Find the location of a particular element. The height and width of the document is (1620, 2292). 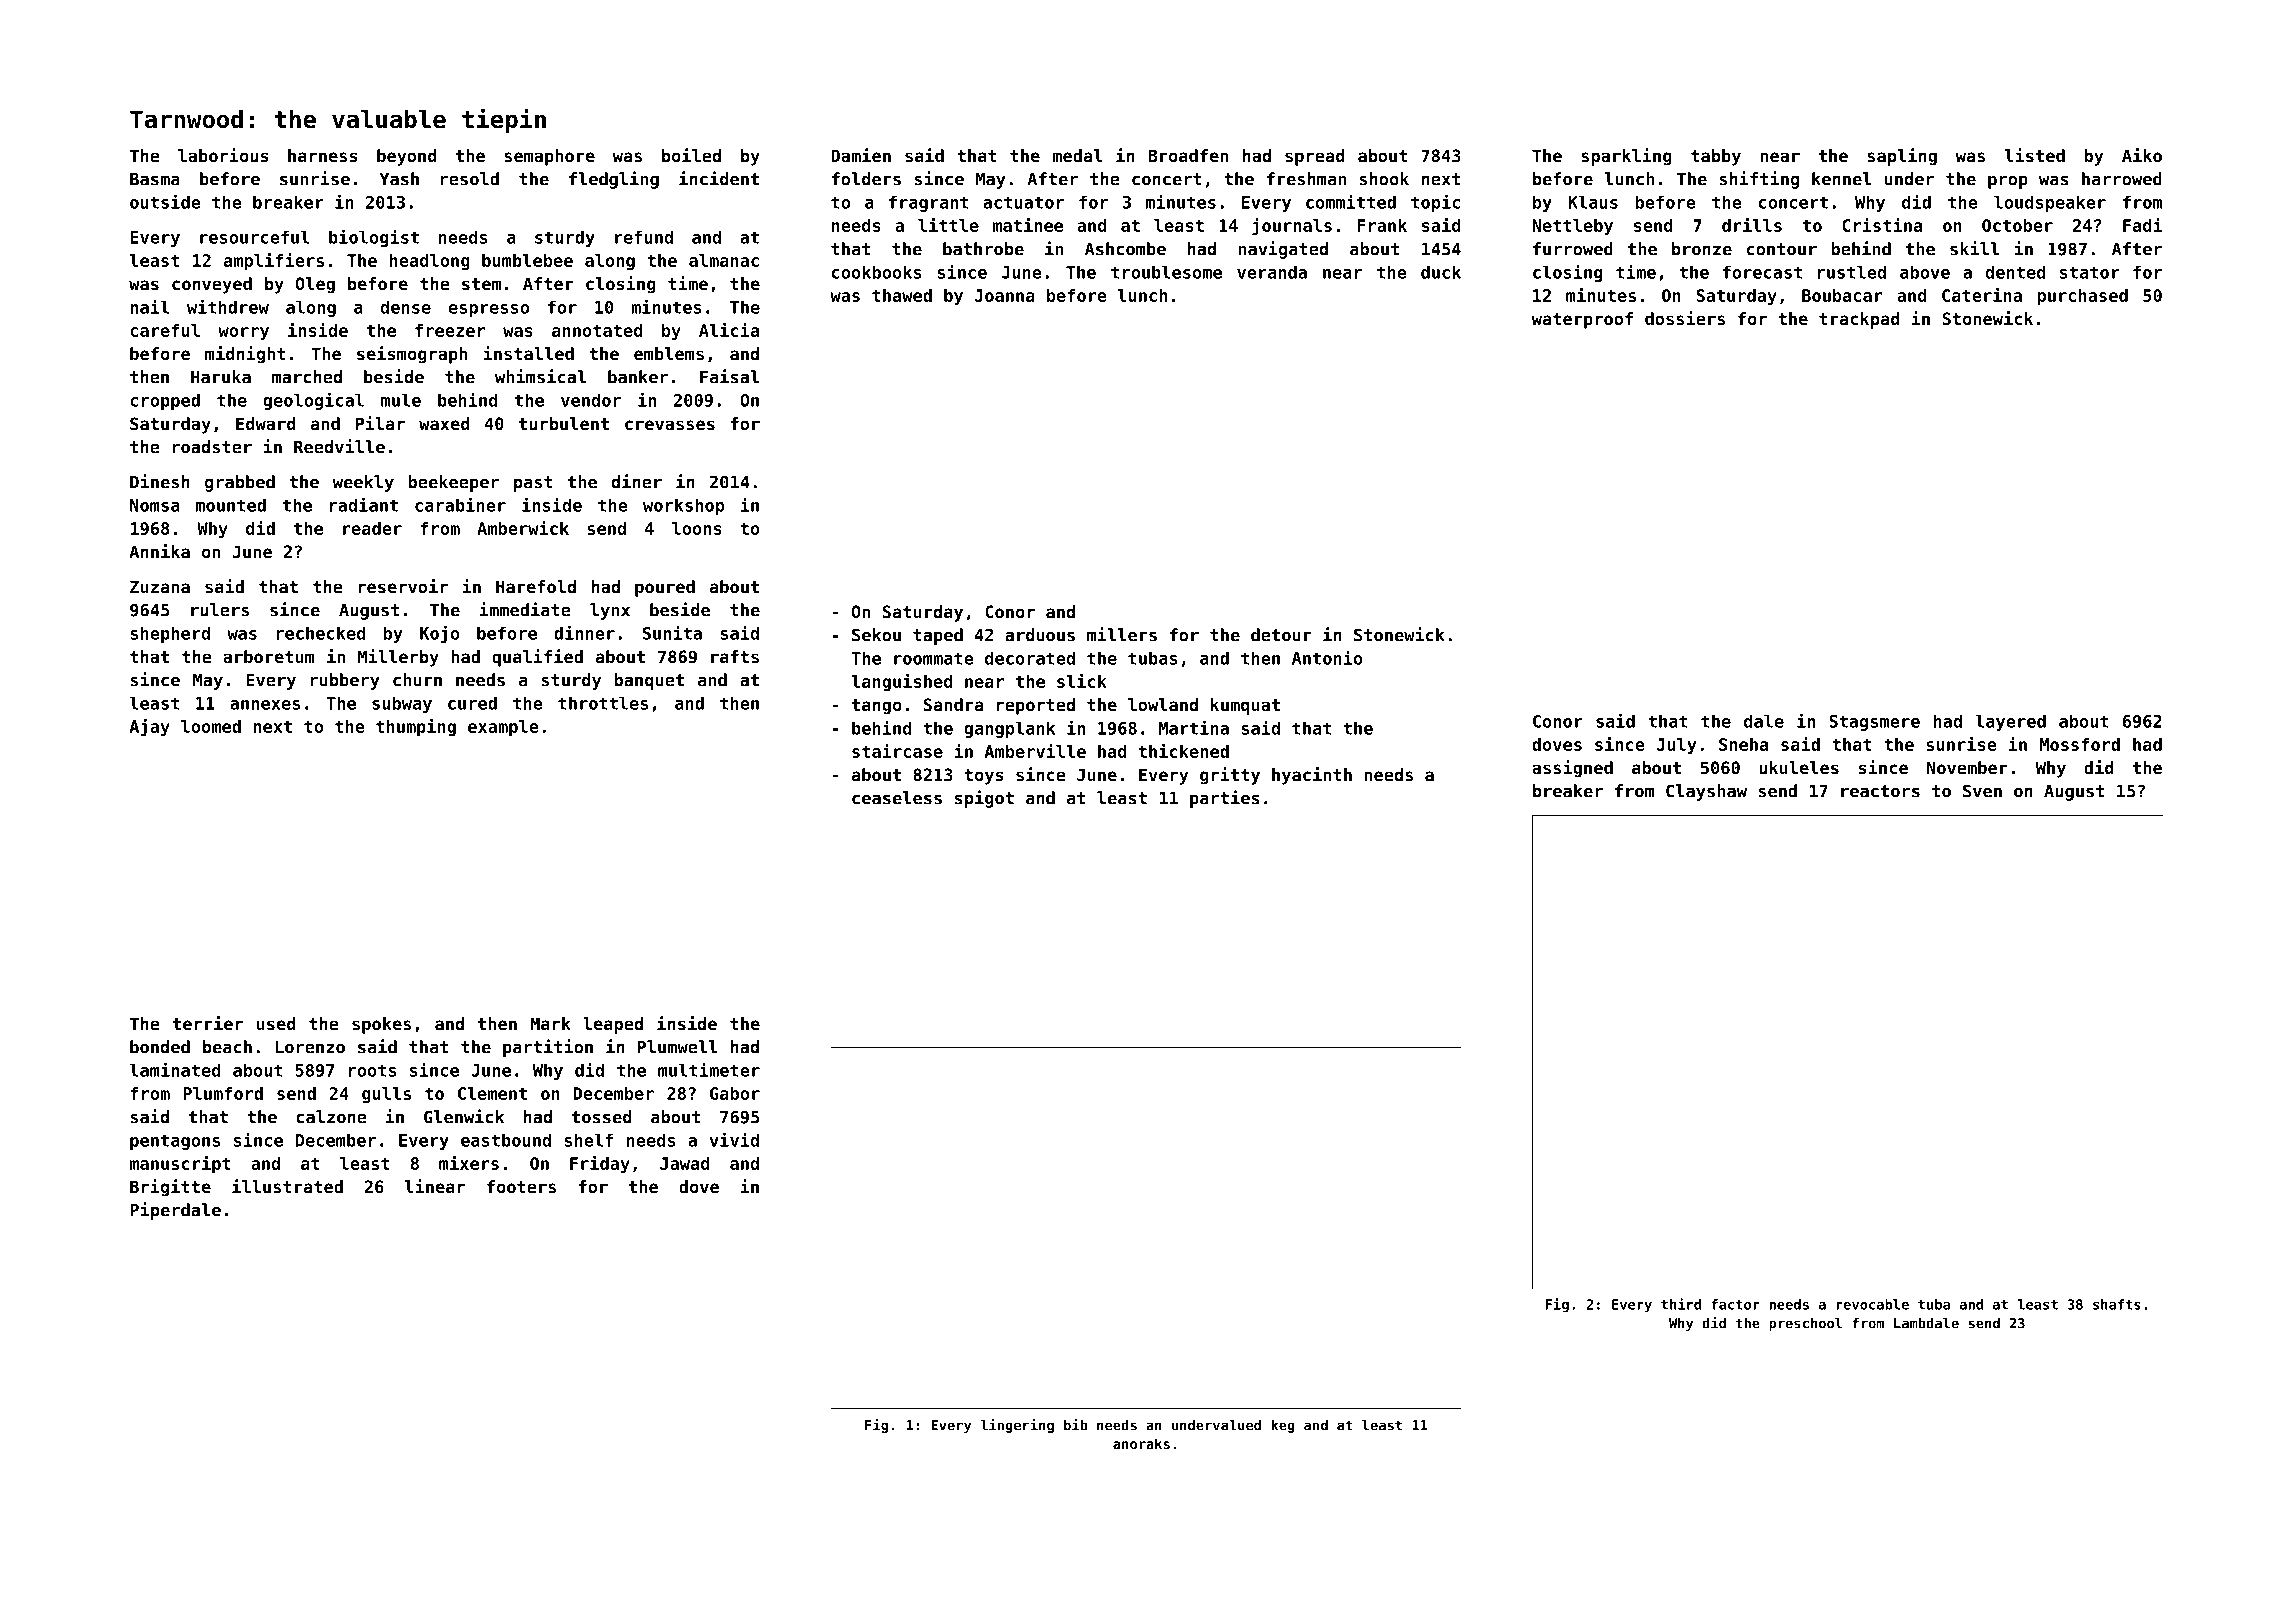

used is located at coordinates (276, 1023).
